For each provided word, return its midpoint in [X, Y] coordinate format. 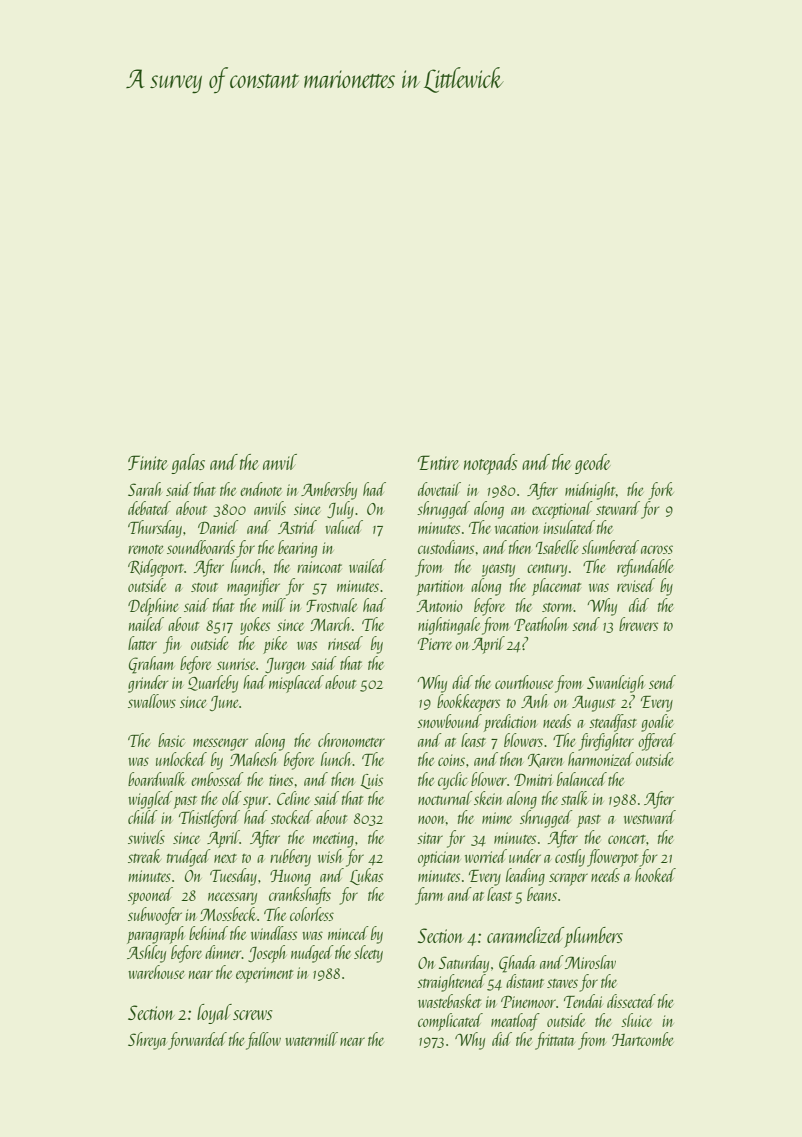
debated [149, 508]
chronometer [351, 740]
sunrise [236, 664]
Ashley [146, 954]
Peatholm [541, 624]
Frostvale [331, 605]
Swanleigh [615, 684]
